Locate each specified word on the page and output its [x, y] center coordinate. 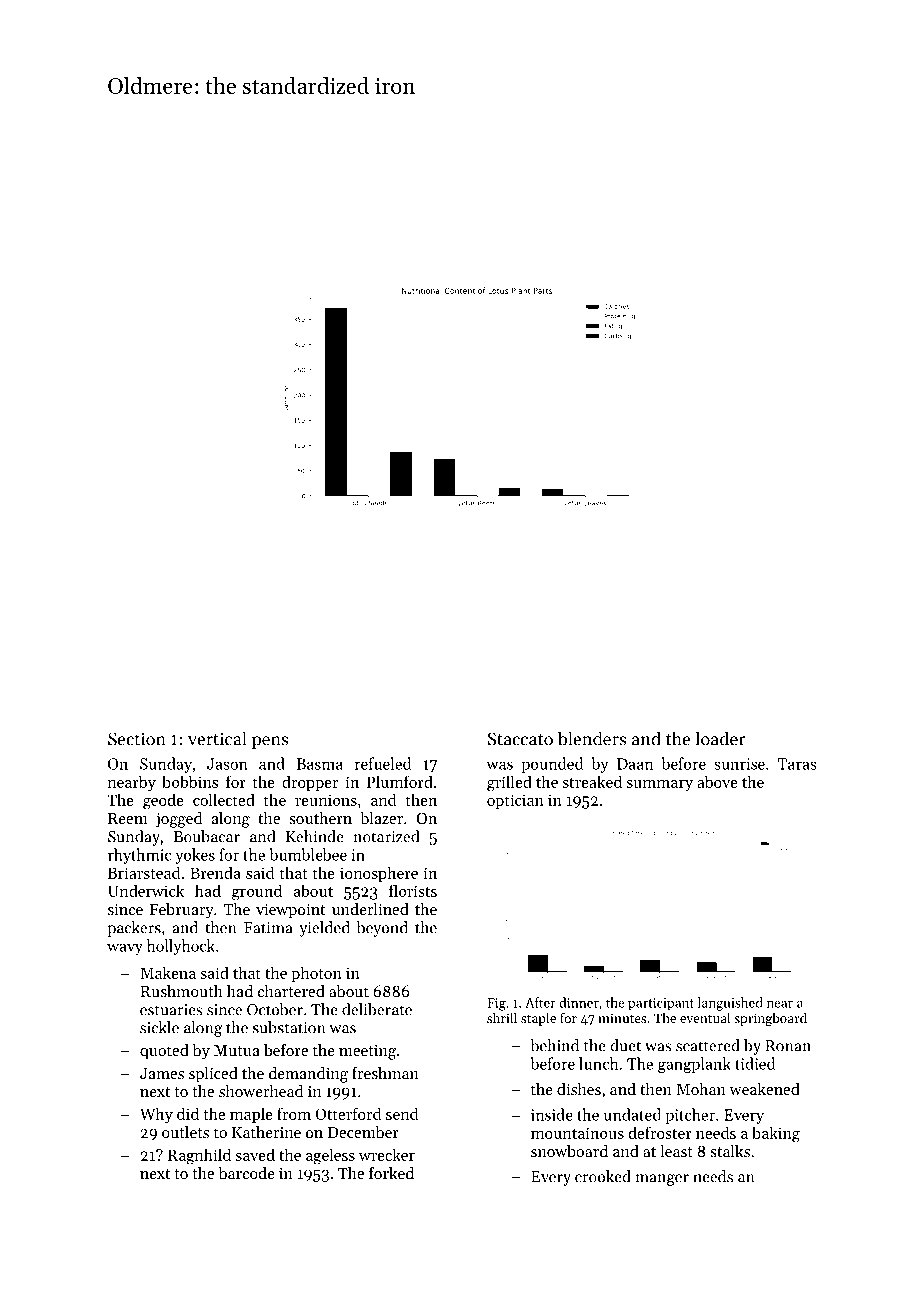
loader [720, 738]
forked [391, 1173]
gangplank [694, 1065]
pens [270, 742]
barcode [246, 1173]
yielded [324, 929]
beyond [382, 929]
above [717, 781]
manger [662, 1180]
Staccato [520, 739]
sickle [159, 1027]
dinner [579, 1002]
